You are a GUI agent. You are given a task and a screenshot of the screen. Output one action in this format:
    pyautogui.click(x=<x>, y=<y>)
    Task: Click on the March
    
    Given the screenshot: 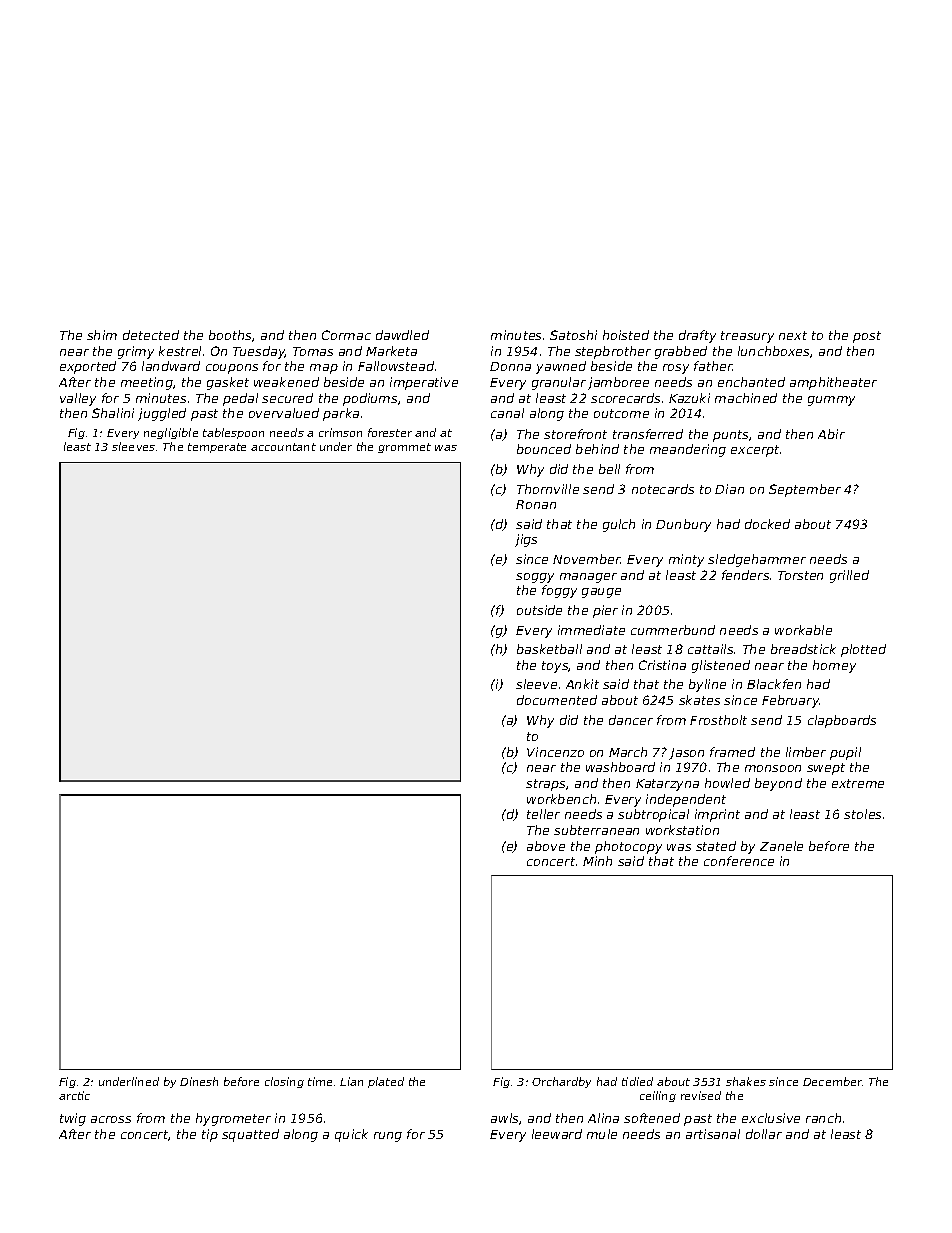 What is the action you would take?
    pyautogui.click(x=628, y=752)
